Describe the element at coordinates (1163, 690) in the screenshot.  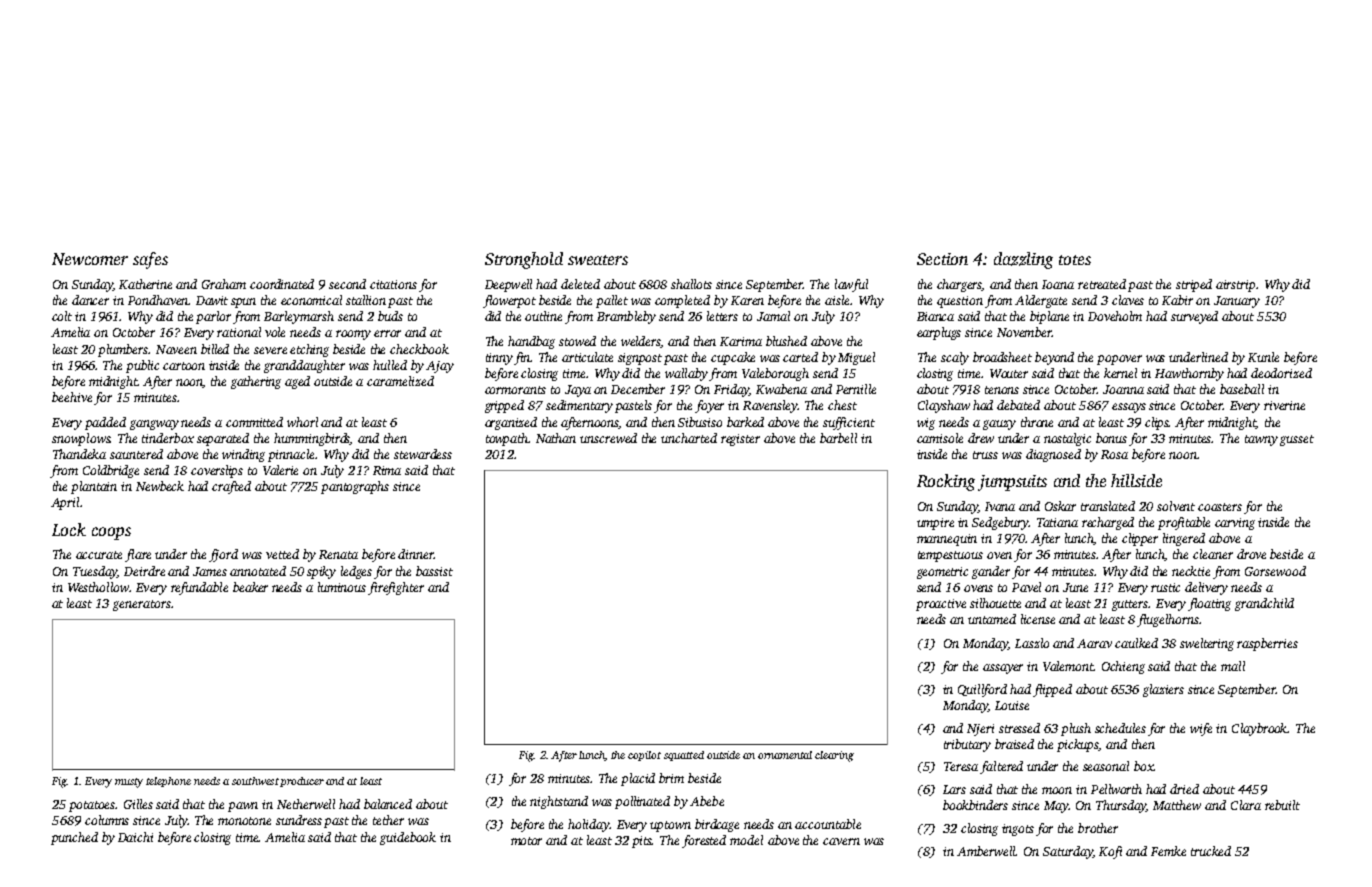
I see `glaziers` at that location.
